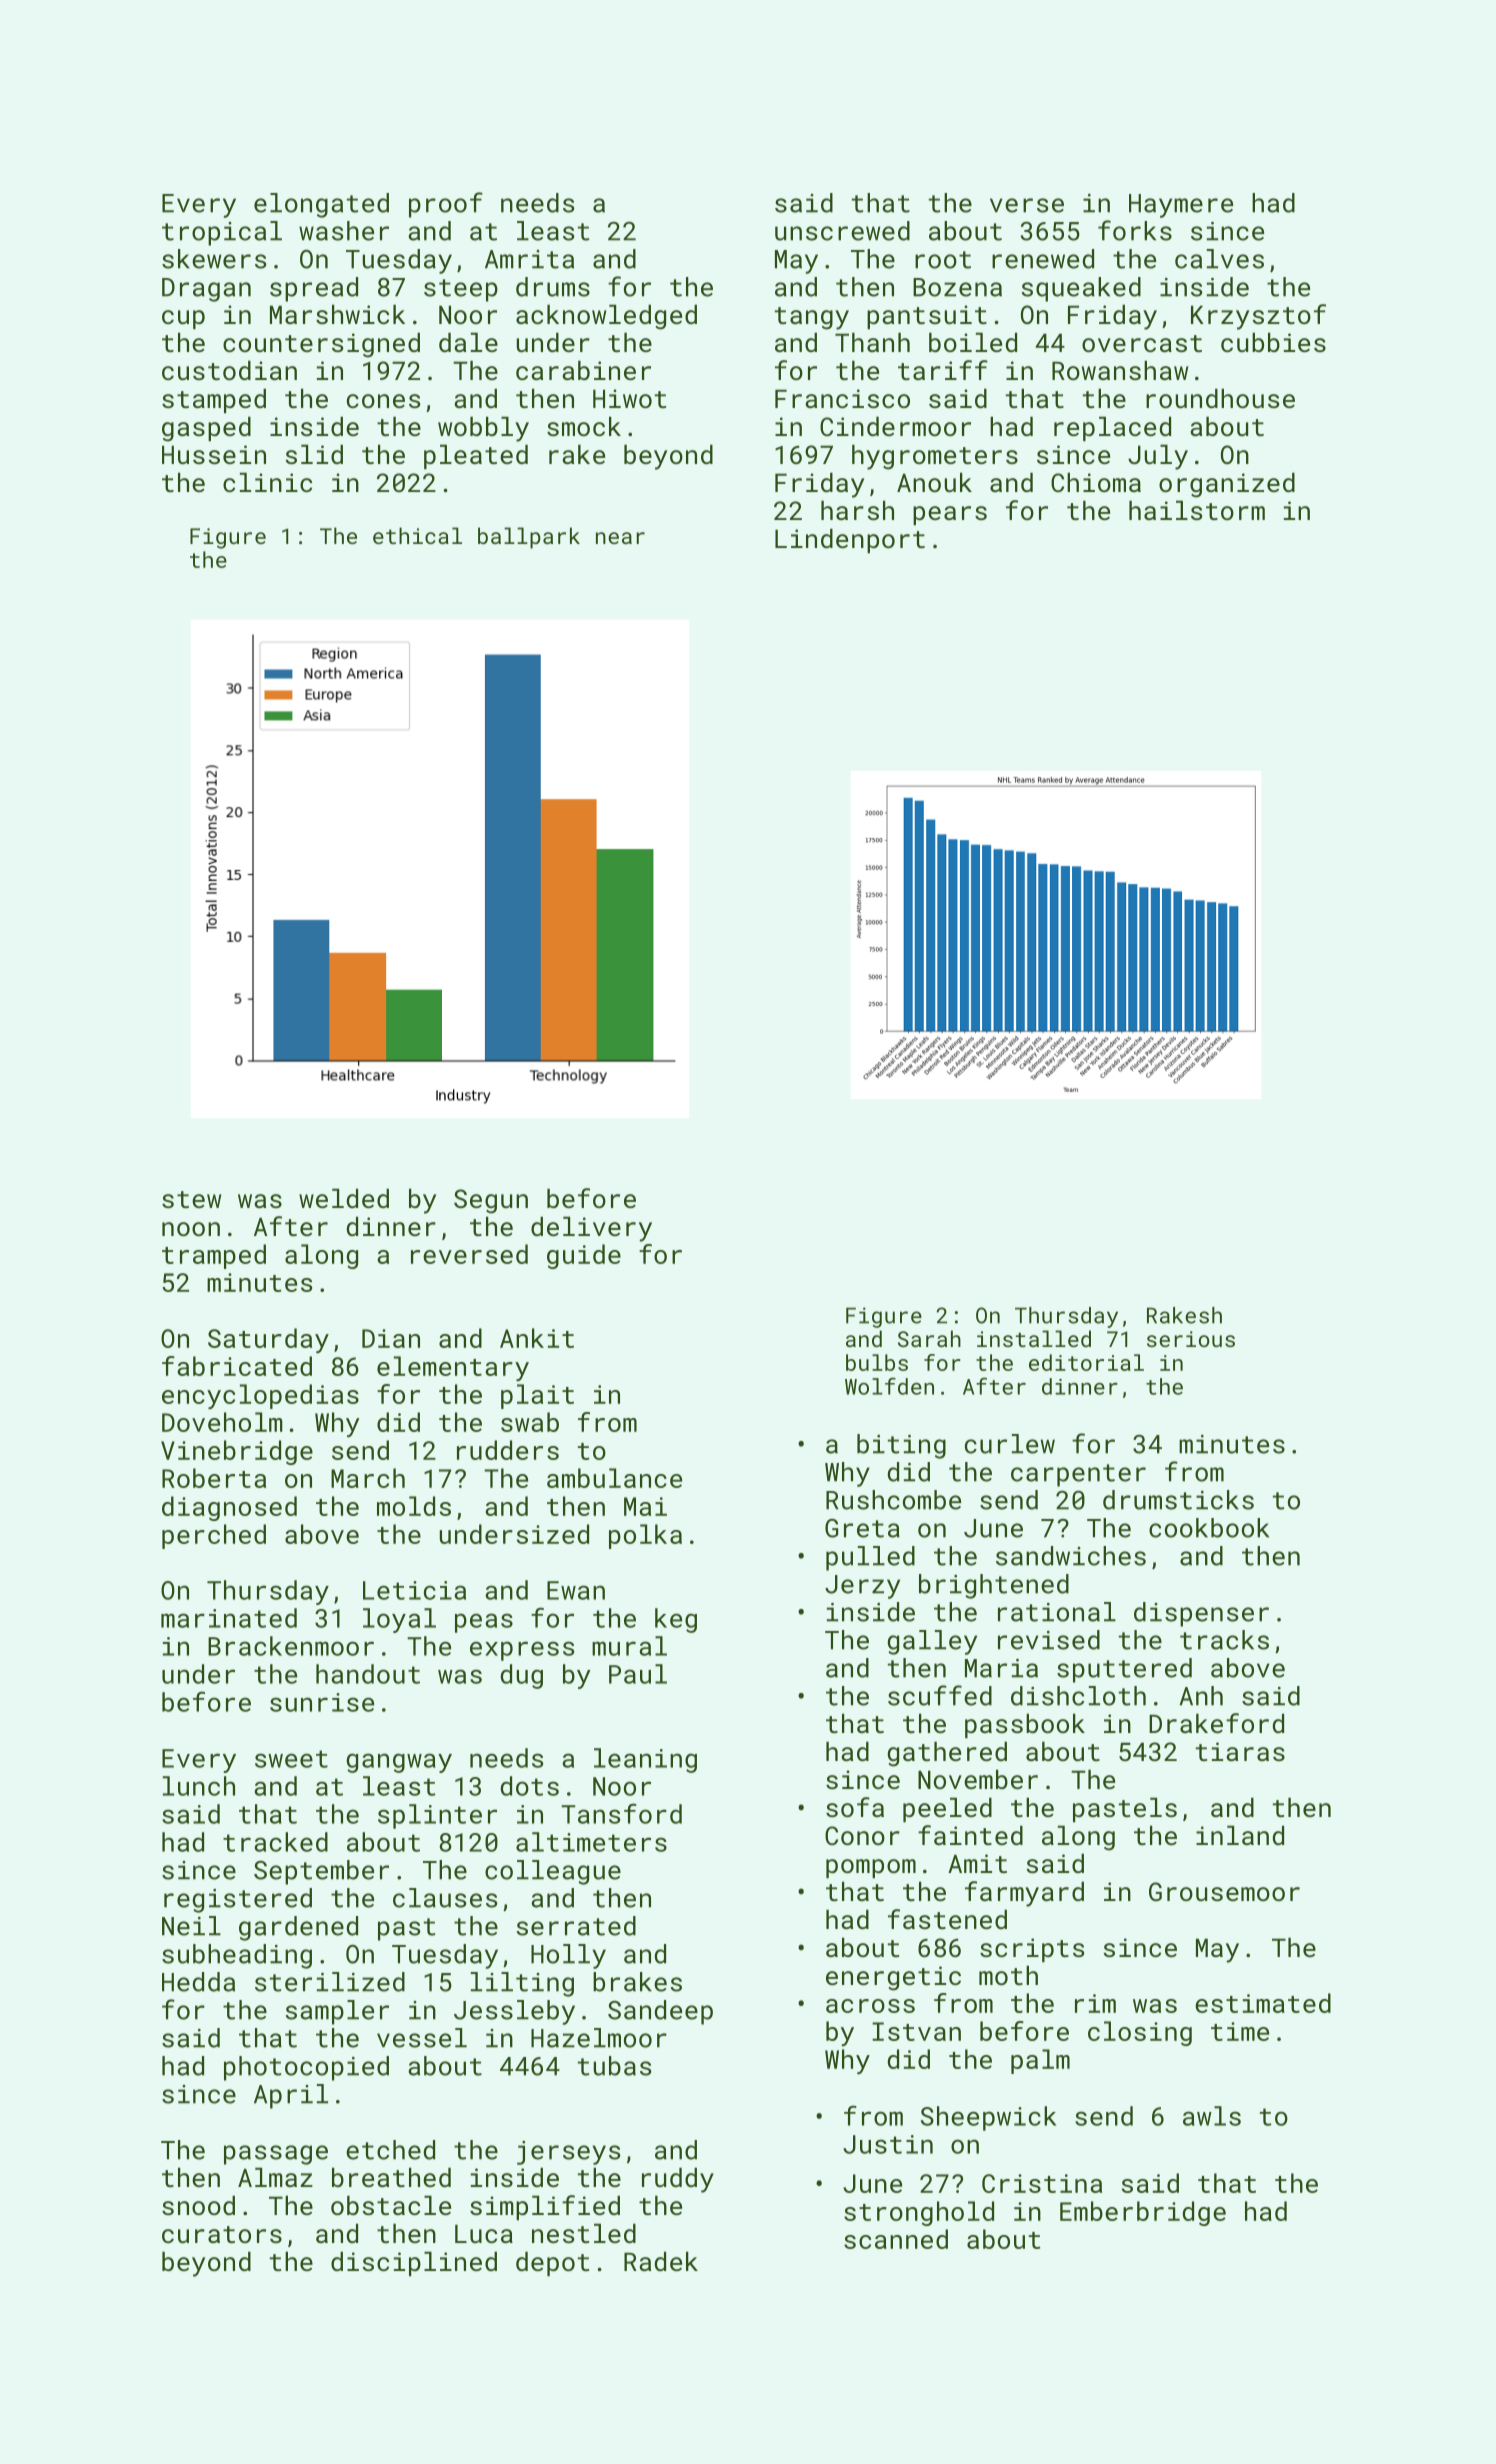 The height and width of the screenshot is (2464, 1496). Describe the element at coordinates (222, 233) in the screenshot. I see `tropical` at that location.
